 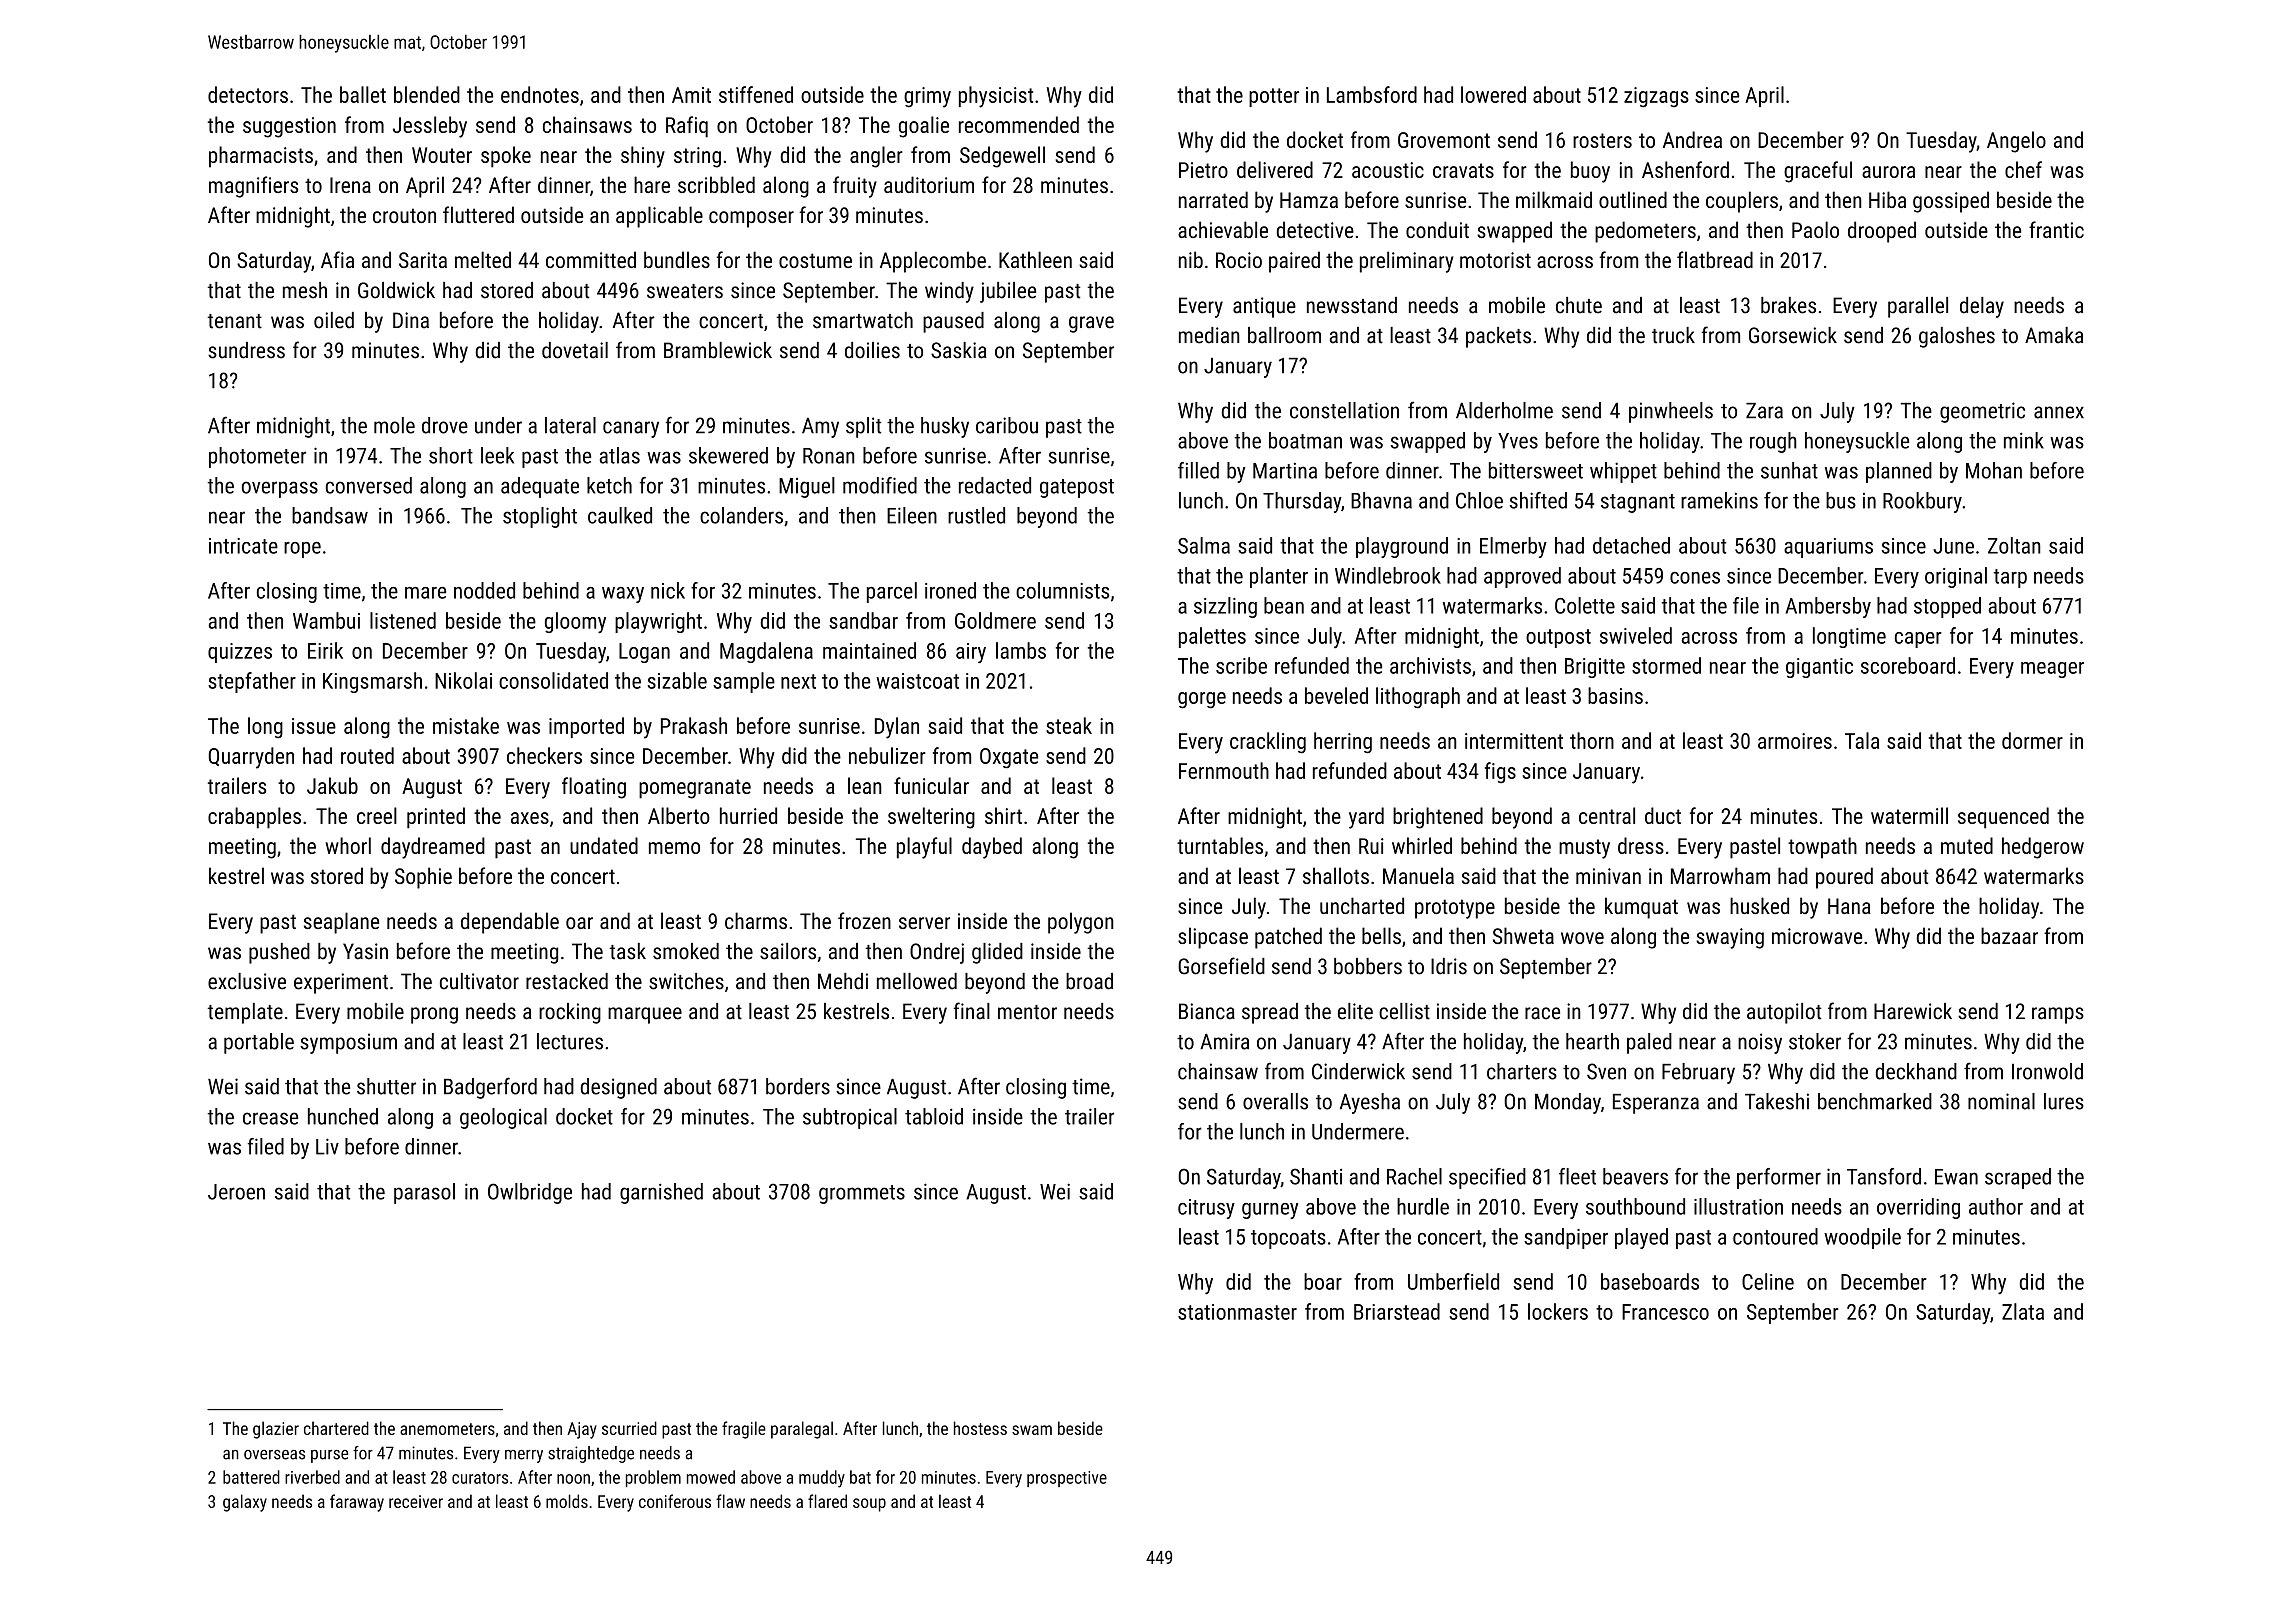 What do you see at coordinates (243, 546) in the document?
I see `intricate` at bounding box center [243, 546].
